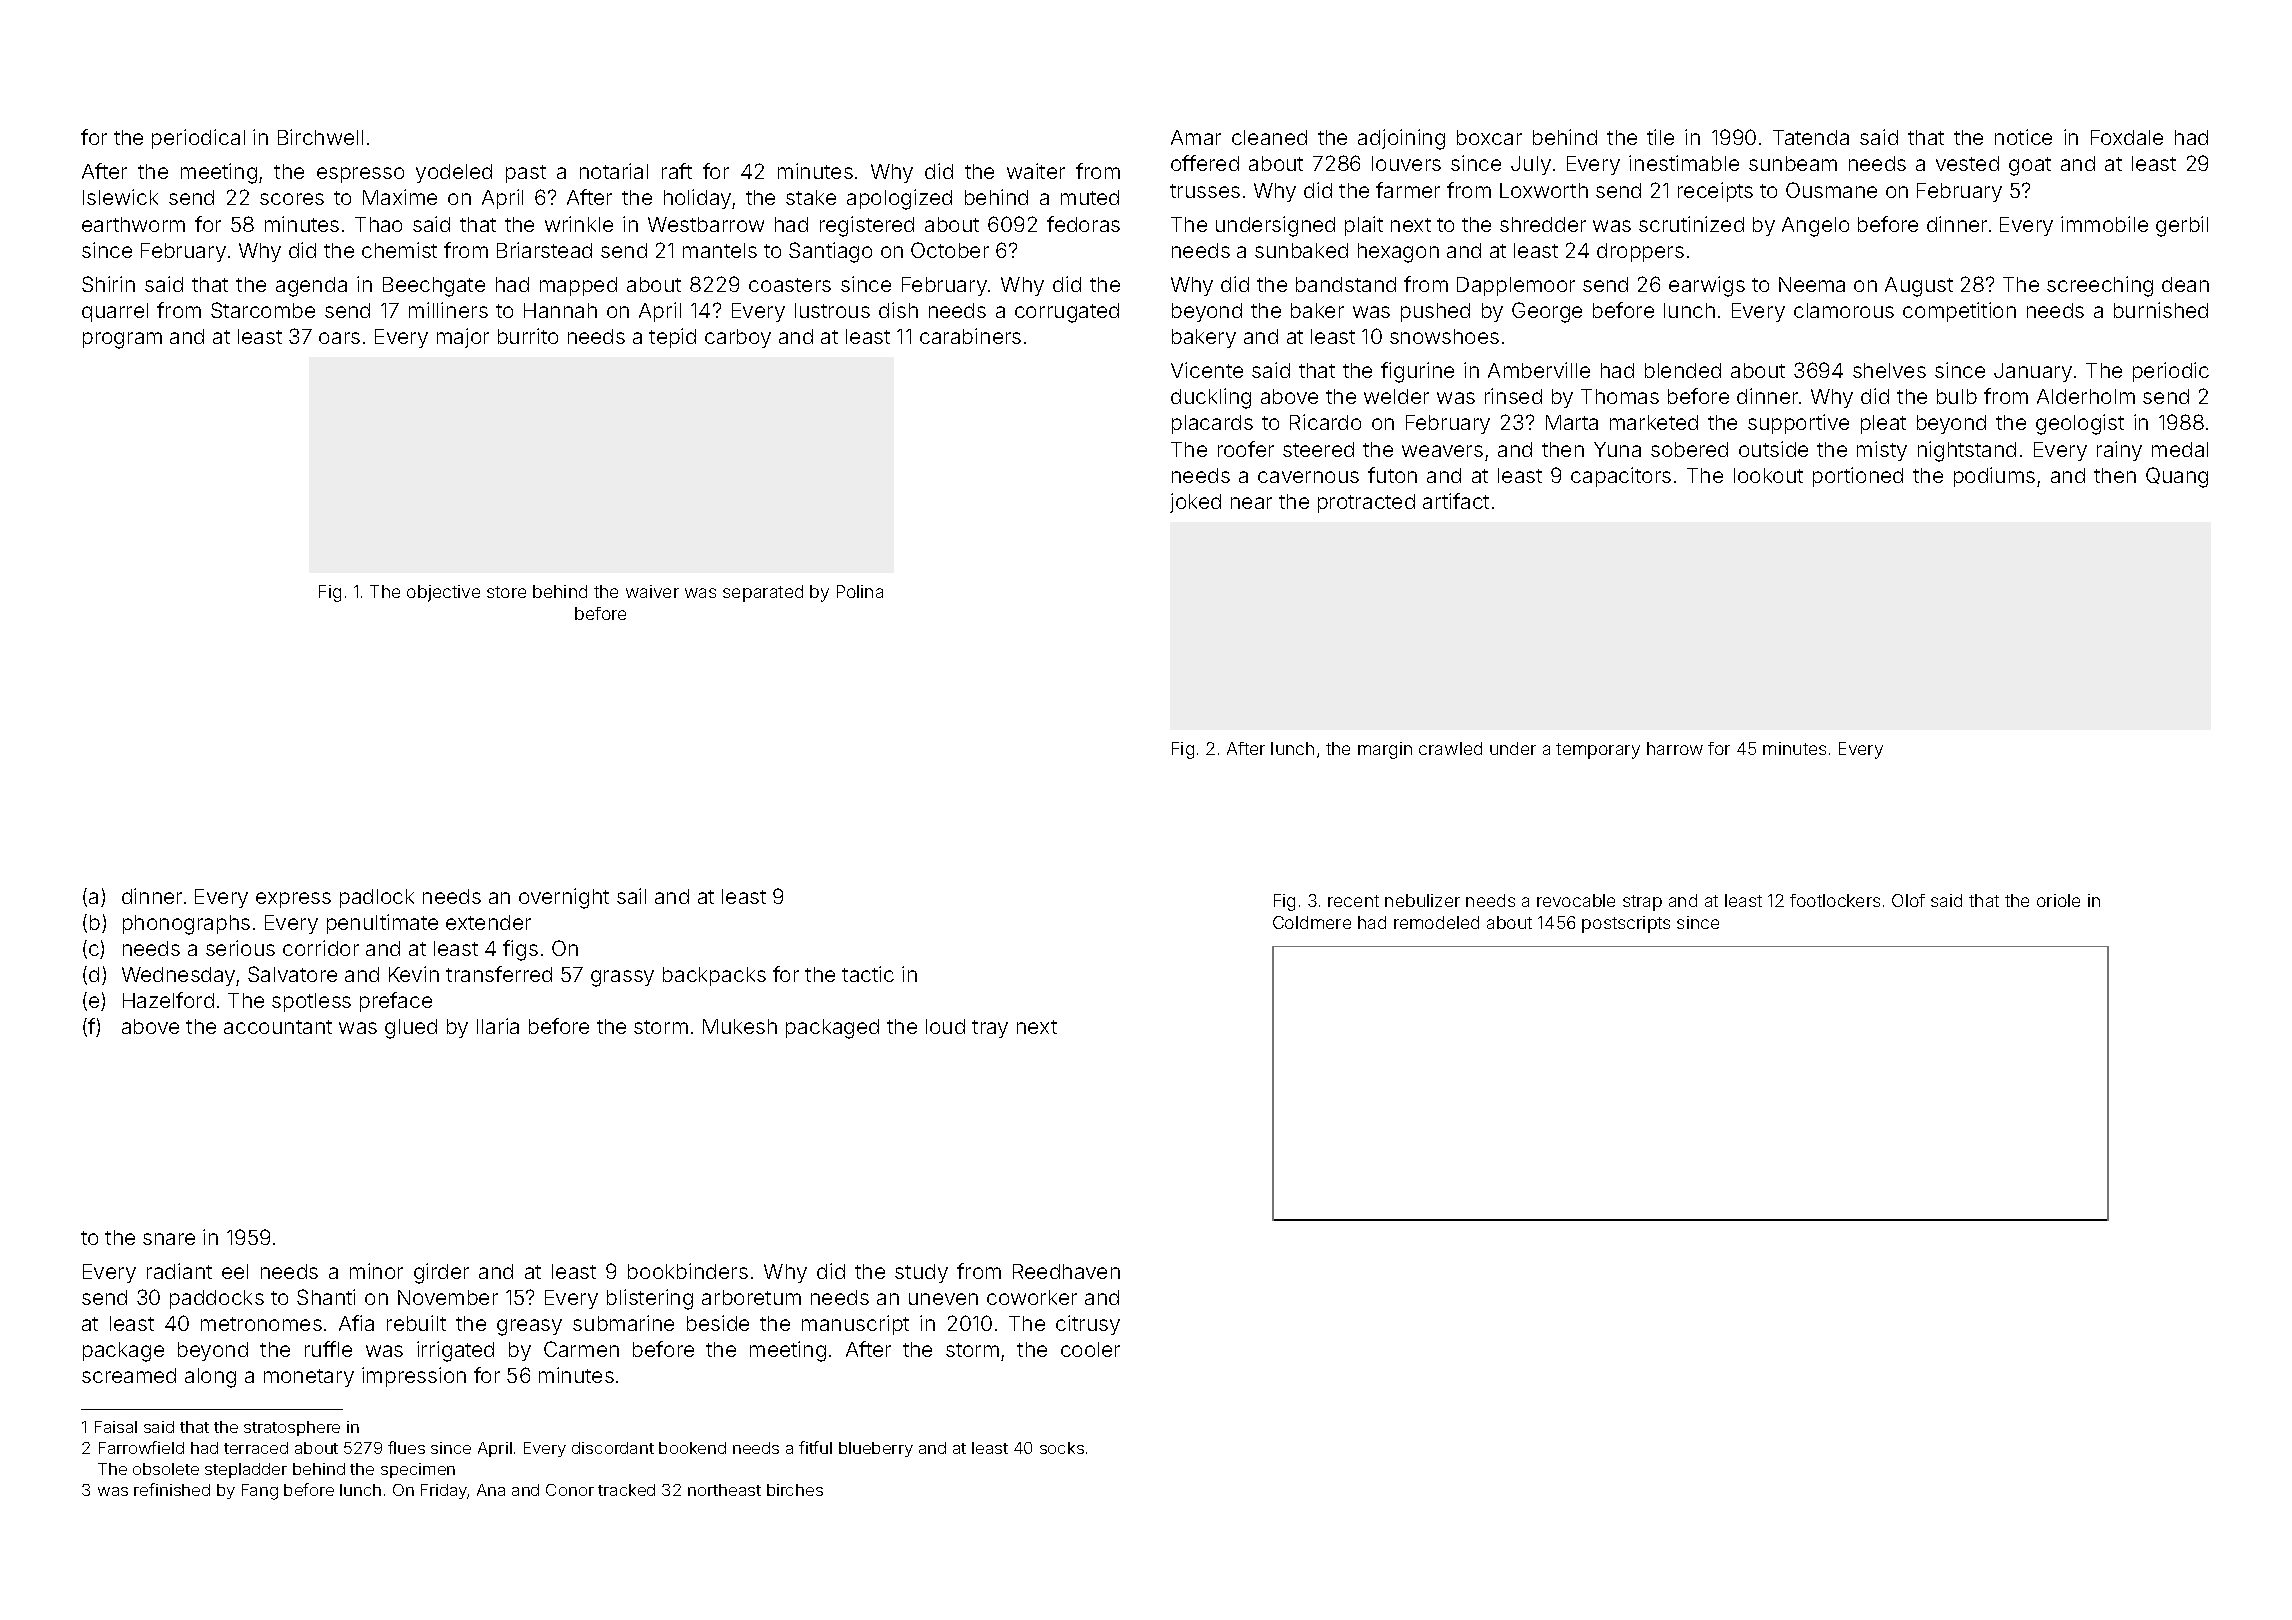 The height and width of the screenshot is (1620, 2292). What do you see at coordinates (444, 1491) in the screenshot?
I see `Friday` at bounding box center [444, 1491].
